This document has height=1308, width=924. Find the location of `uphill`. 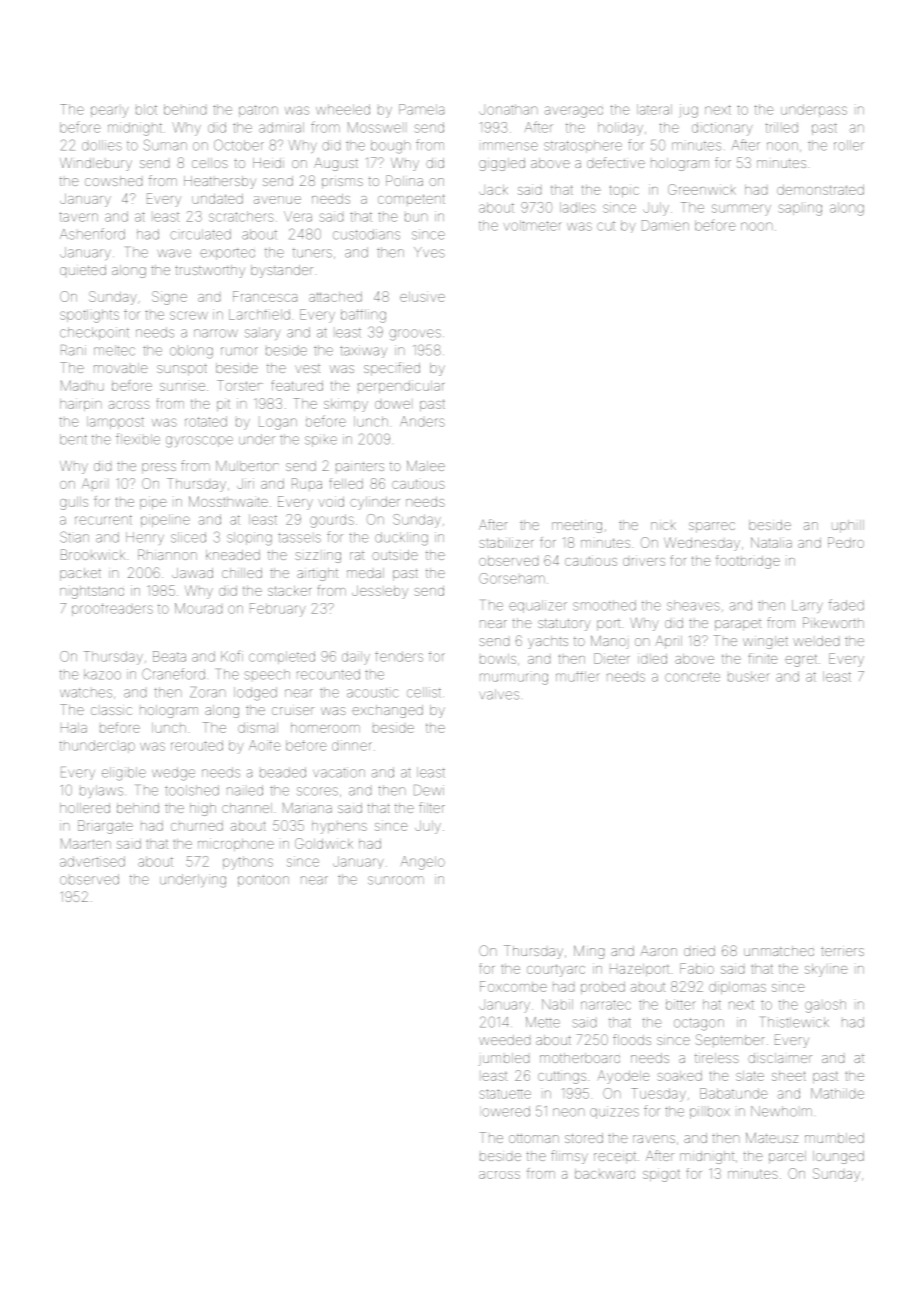

uphill is located at coordinates (848, 526).
